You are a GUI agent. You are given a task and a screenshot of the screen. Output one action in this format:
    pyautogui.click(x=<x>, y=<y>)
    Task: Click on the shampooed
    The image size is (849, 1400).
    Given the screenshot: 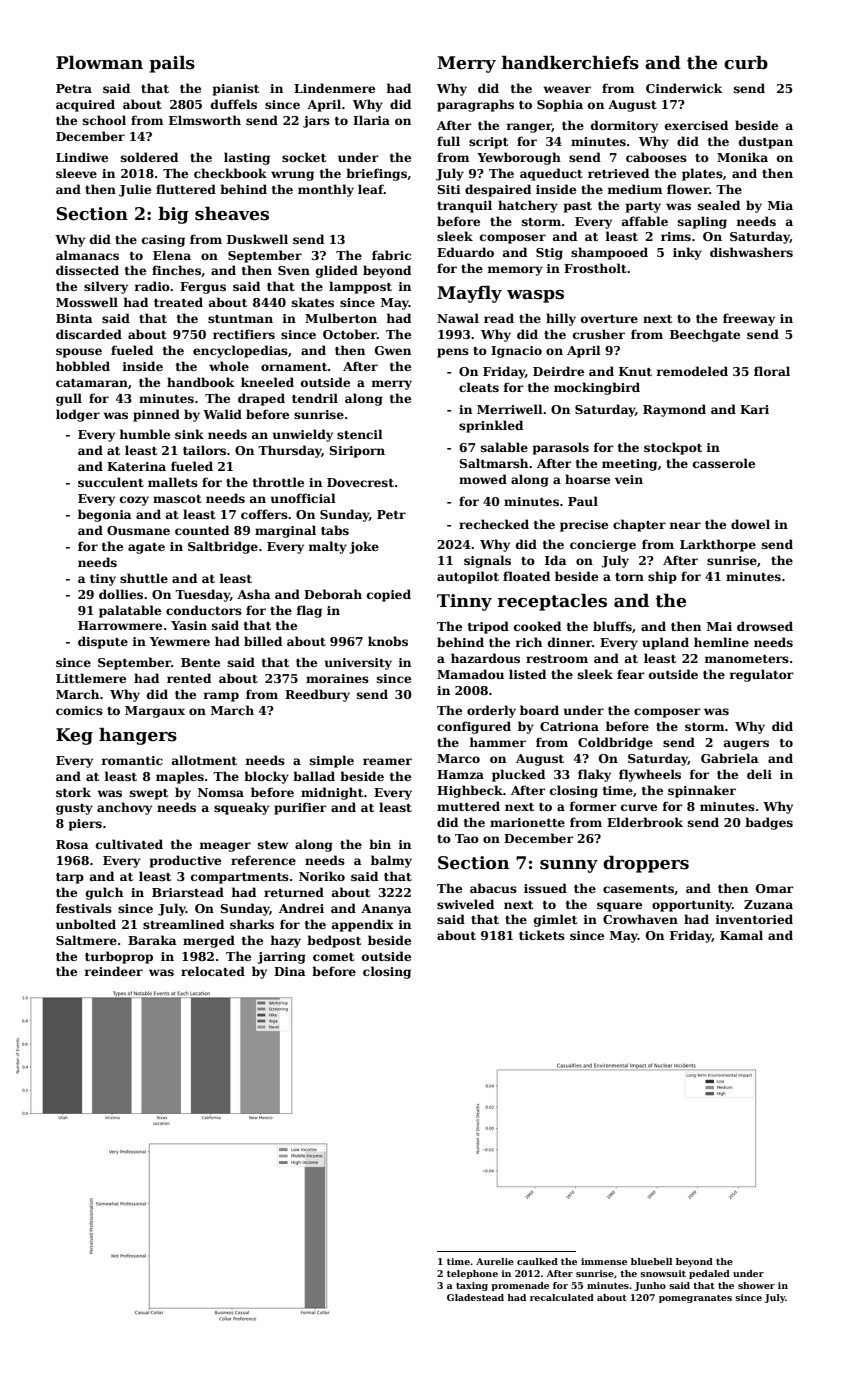 What is the action you would take?
    pyautogui.click(x=609, y=253)
